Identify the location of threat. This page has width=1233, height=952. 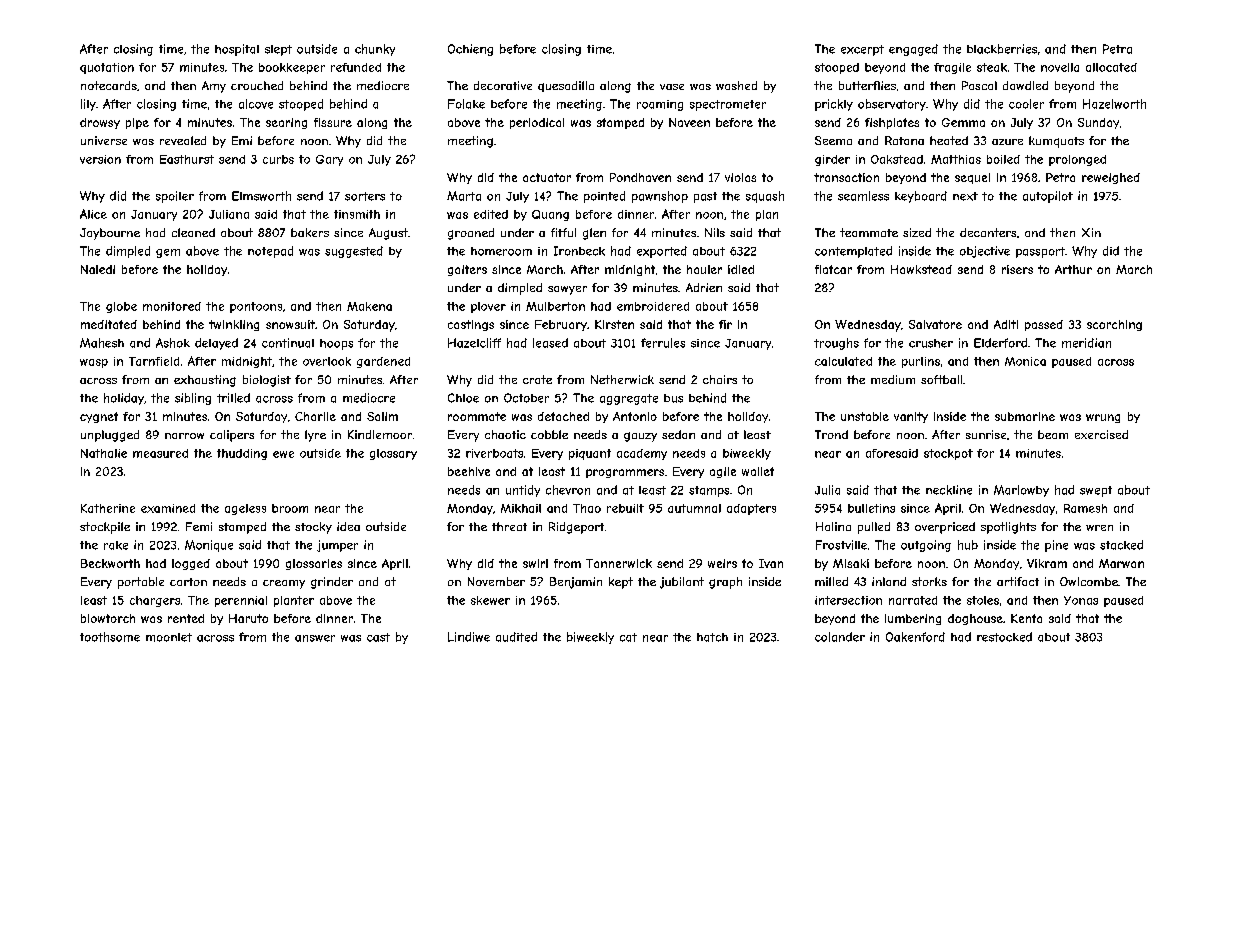
(509, 526).
